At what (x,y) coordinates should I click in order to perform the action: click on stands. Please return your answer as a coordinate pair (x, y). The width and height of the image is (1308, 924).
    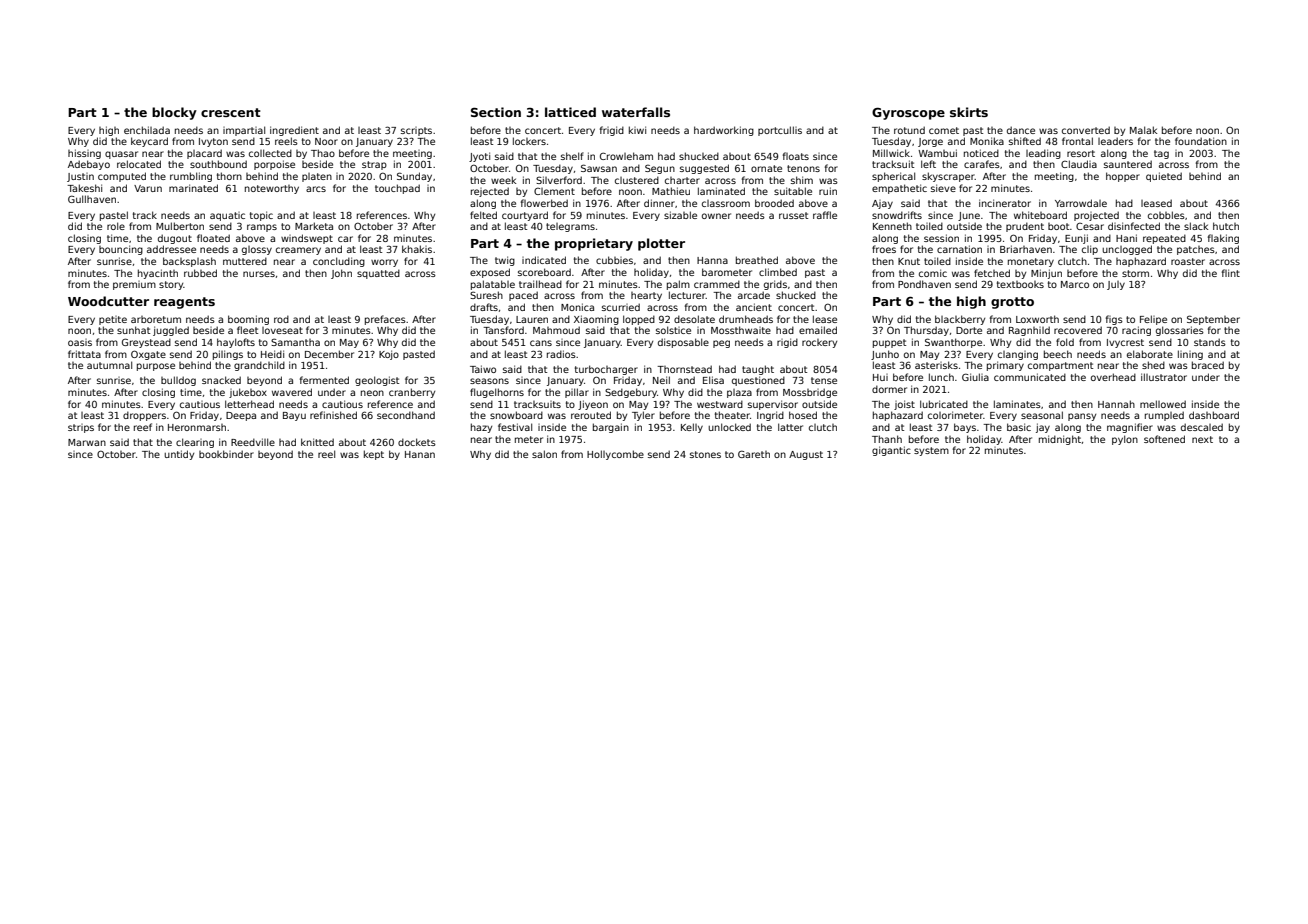
    Looking at the image, I should click on (1210, 342).
